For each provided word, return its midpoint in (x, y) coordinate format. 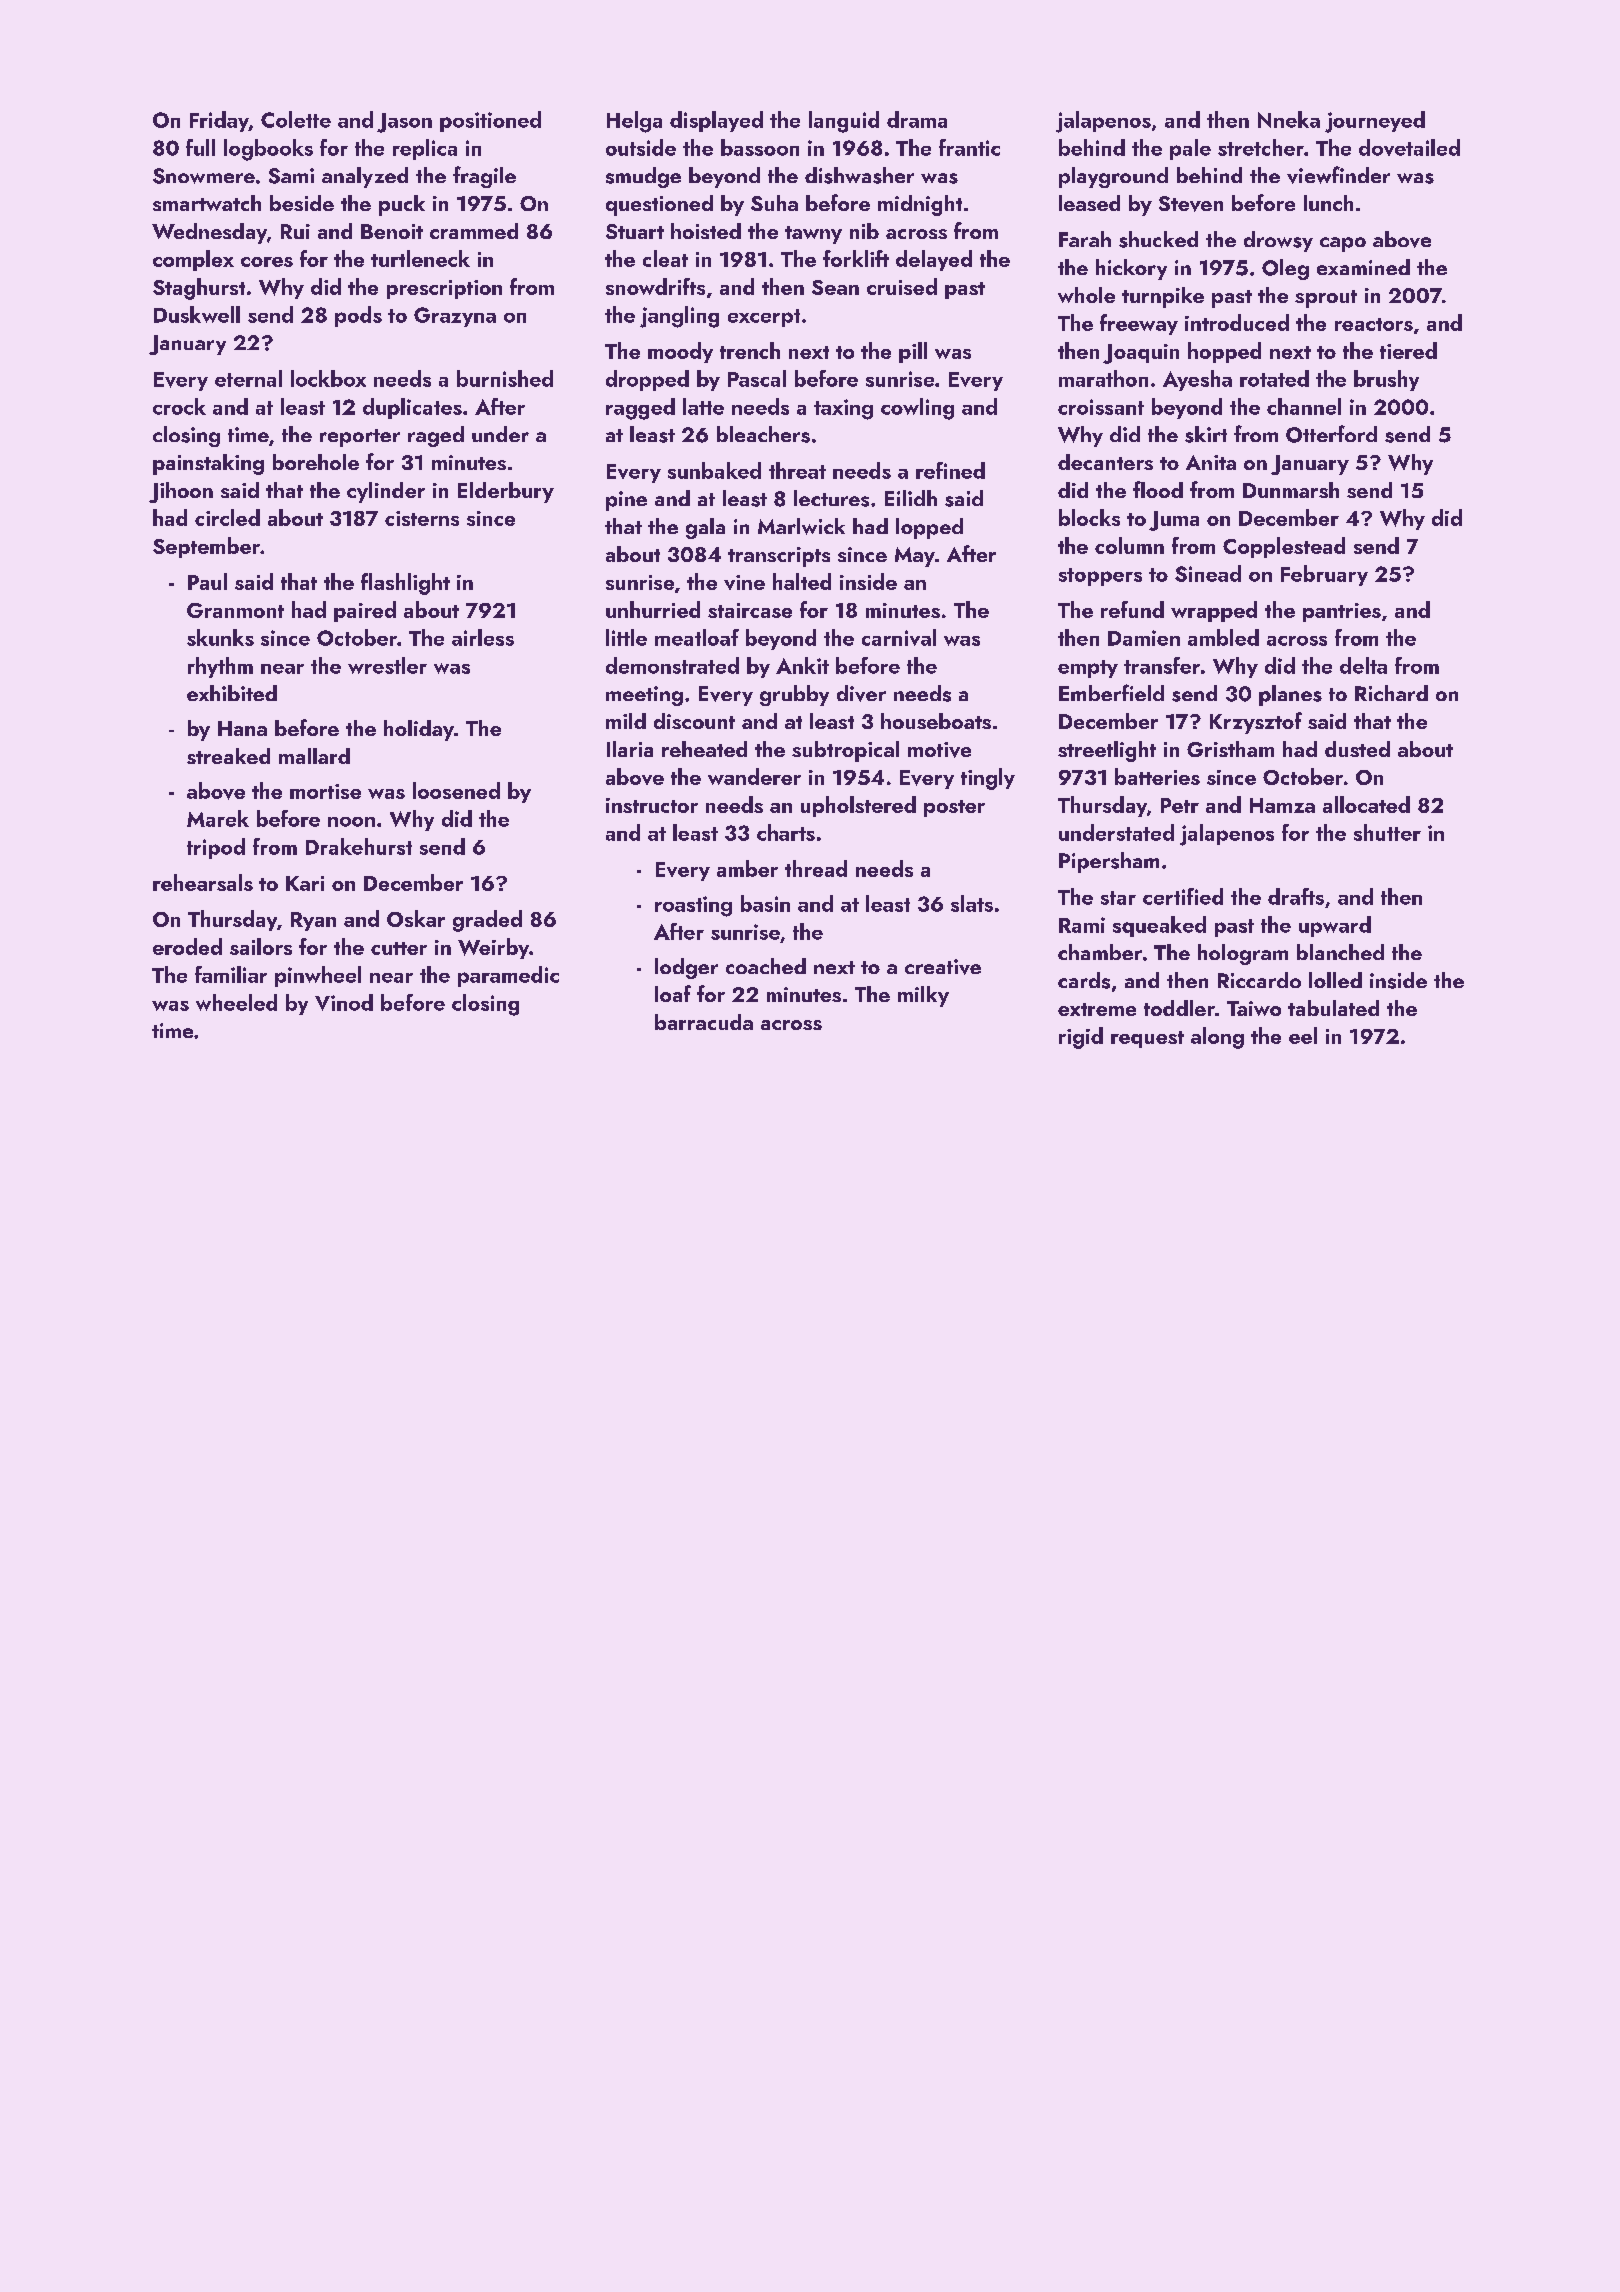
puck (402, 205)
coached (766, 966)
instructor (652, 805)
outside (641, 147)
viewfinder (1338, 175)
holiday (419, 730)
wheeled (236, 1002)
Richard (1391, 693)
